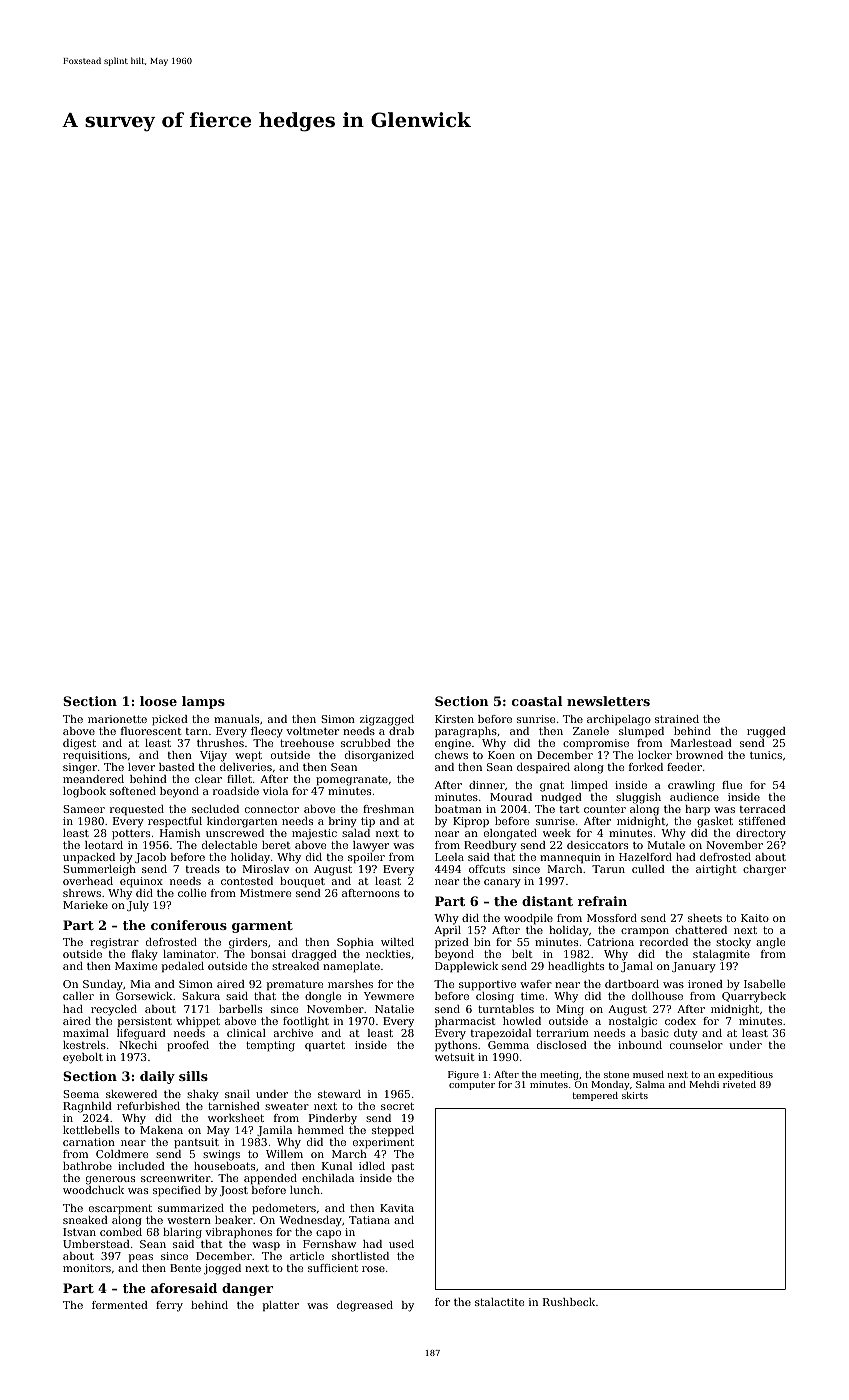 The image size is (849, 1400). I want to click on treads, so click(203, 869).
